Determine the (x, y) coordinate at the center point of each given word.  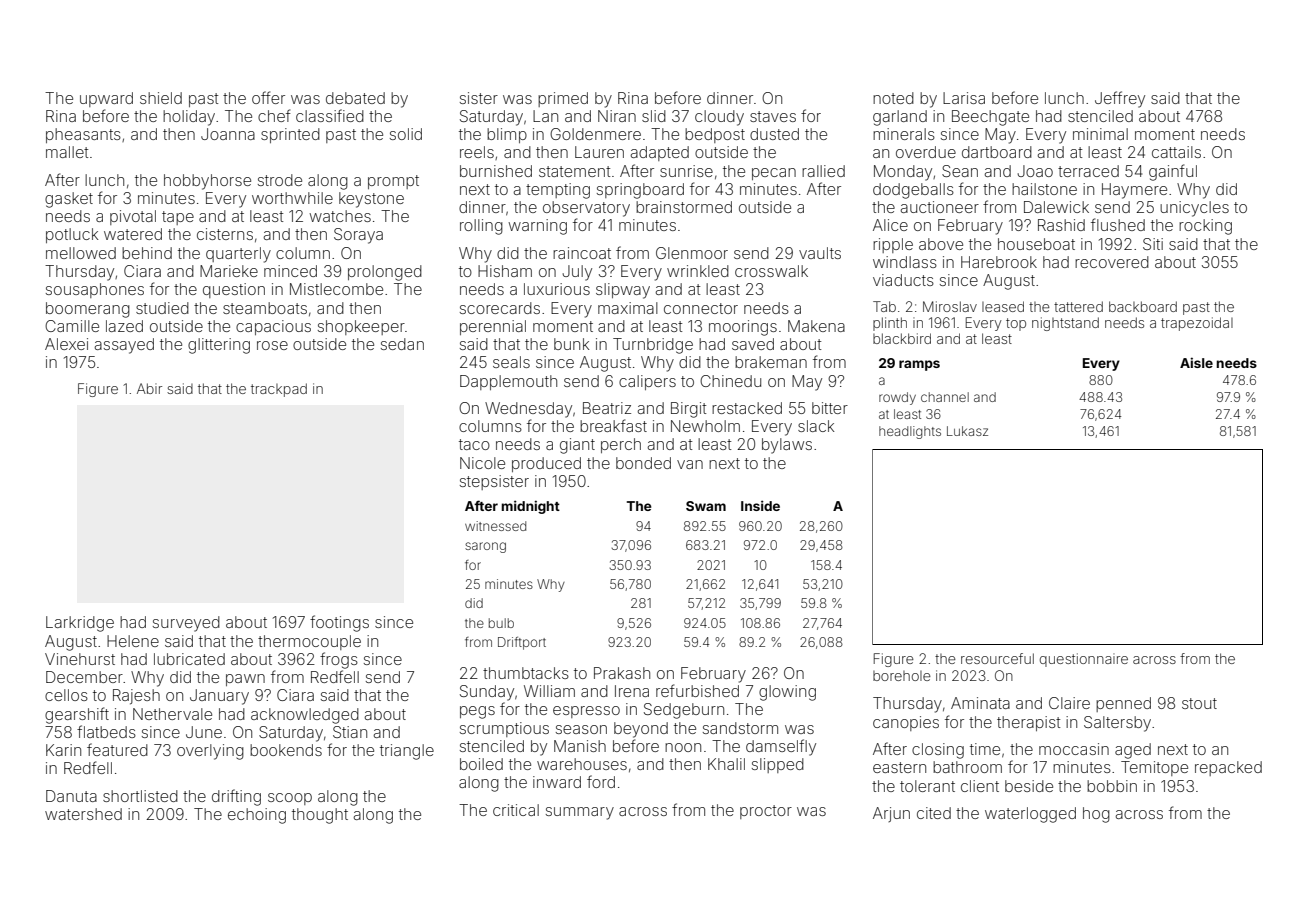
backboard (1143, 306)
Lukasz (967, 431)
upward (106, 99)
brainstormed (684, 207)
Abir (149, 388)
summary (580, 813)
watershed (83, 814)
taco (474, 444)
